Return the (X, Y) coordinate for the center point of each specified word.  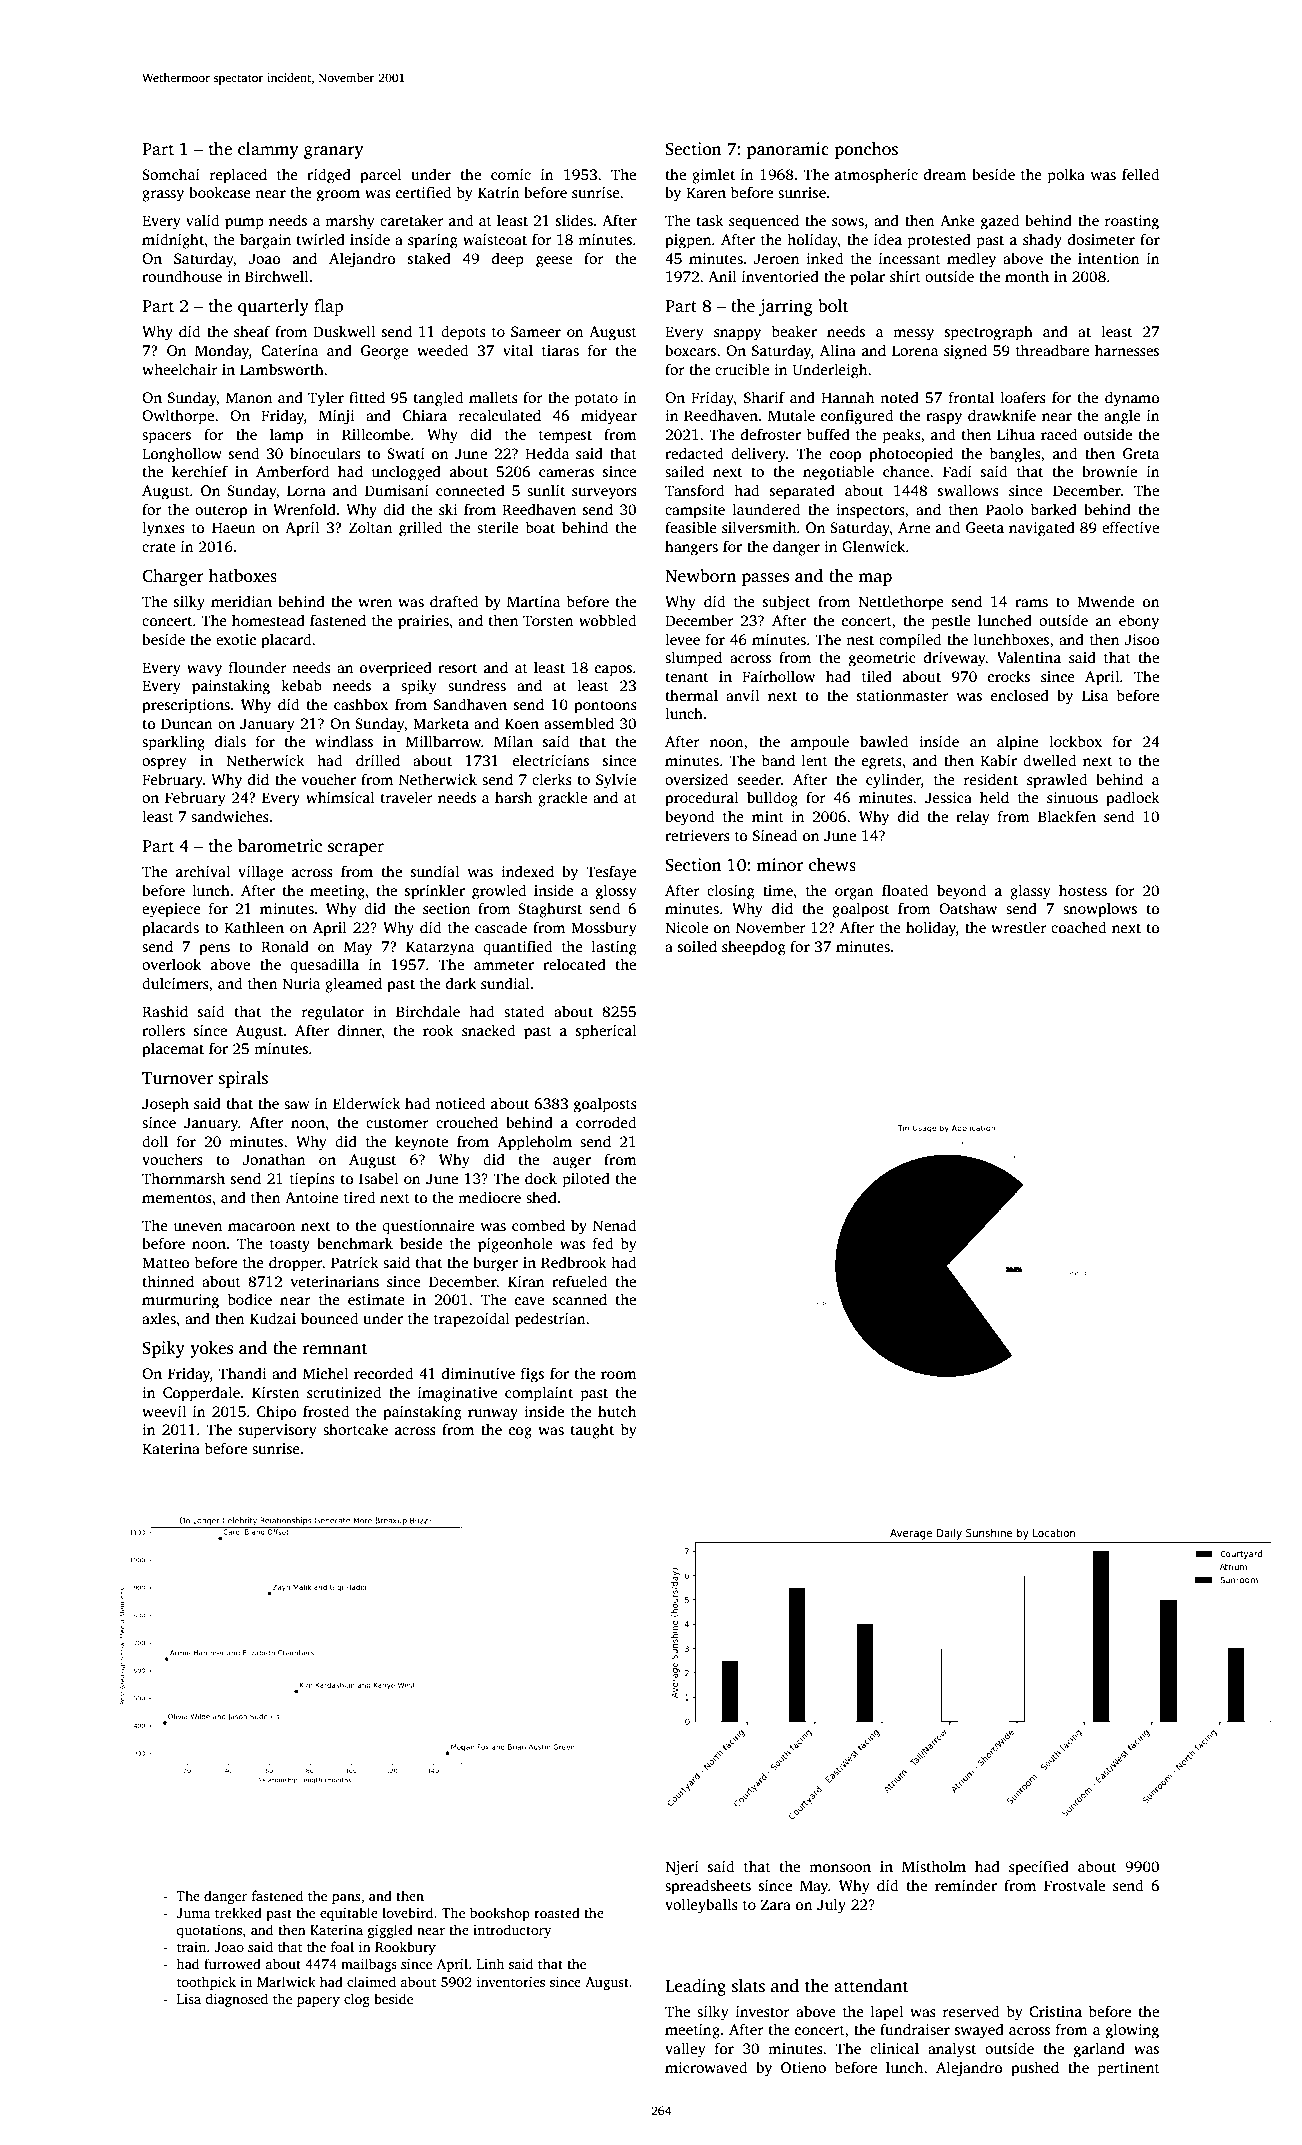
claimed (371, 1981)
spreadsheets (708, 1887)
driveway (955, 659)
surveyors (604, 494)
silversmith (759, 527)
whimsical (340, 797)
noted (899, 397)
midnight (173, 241)
